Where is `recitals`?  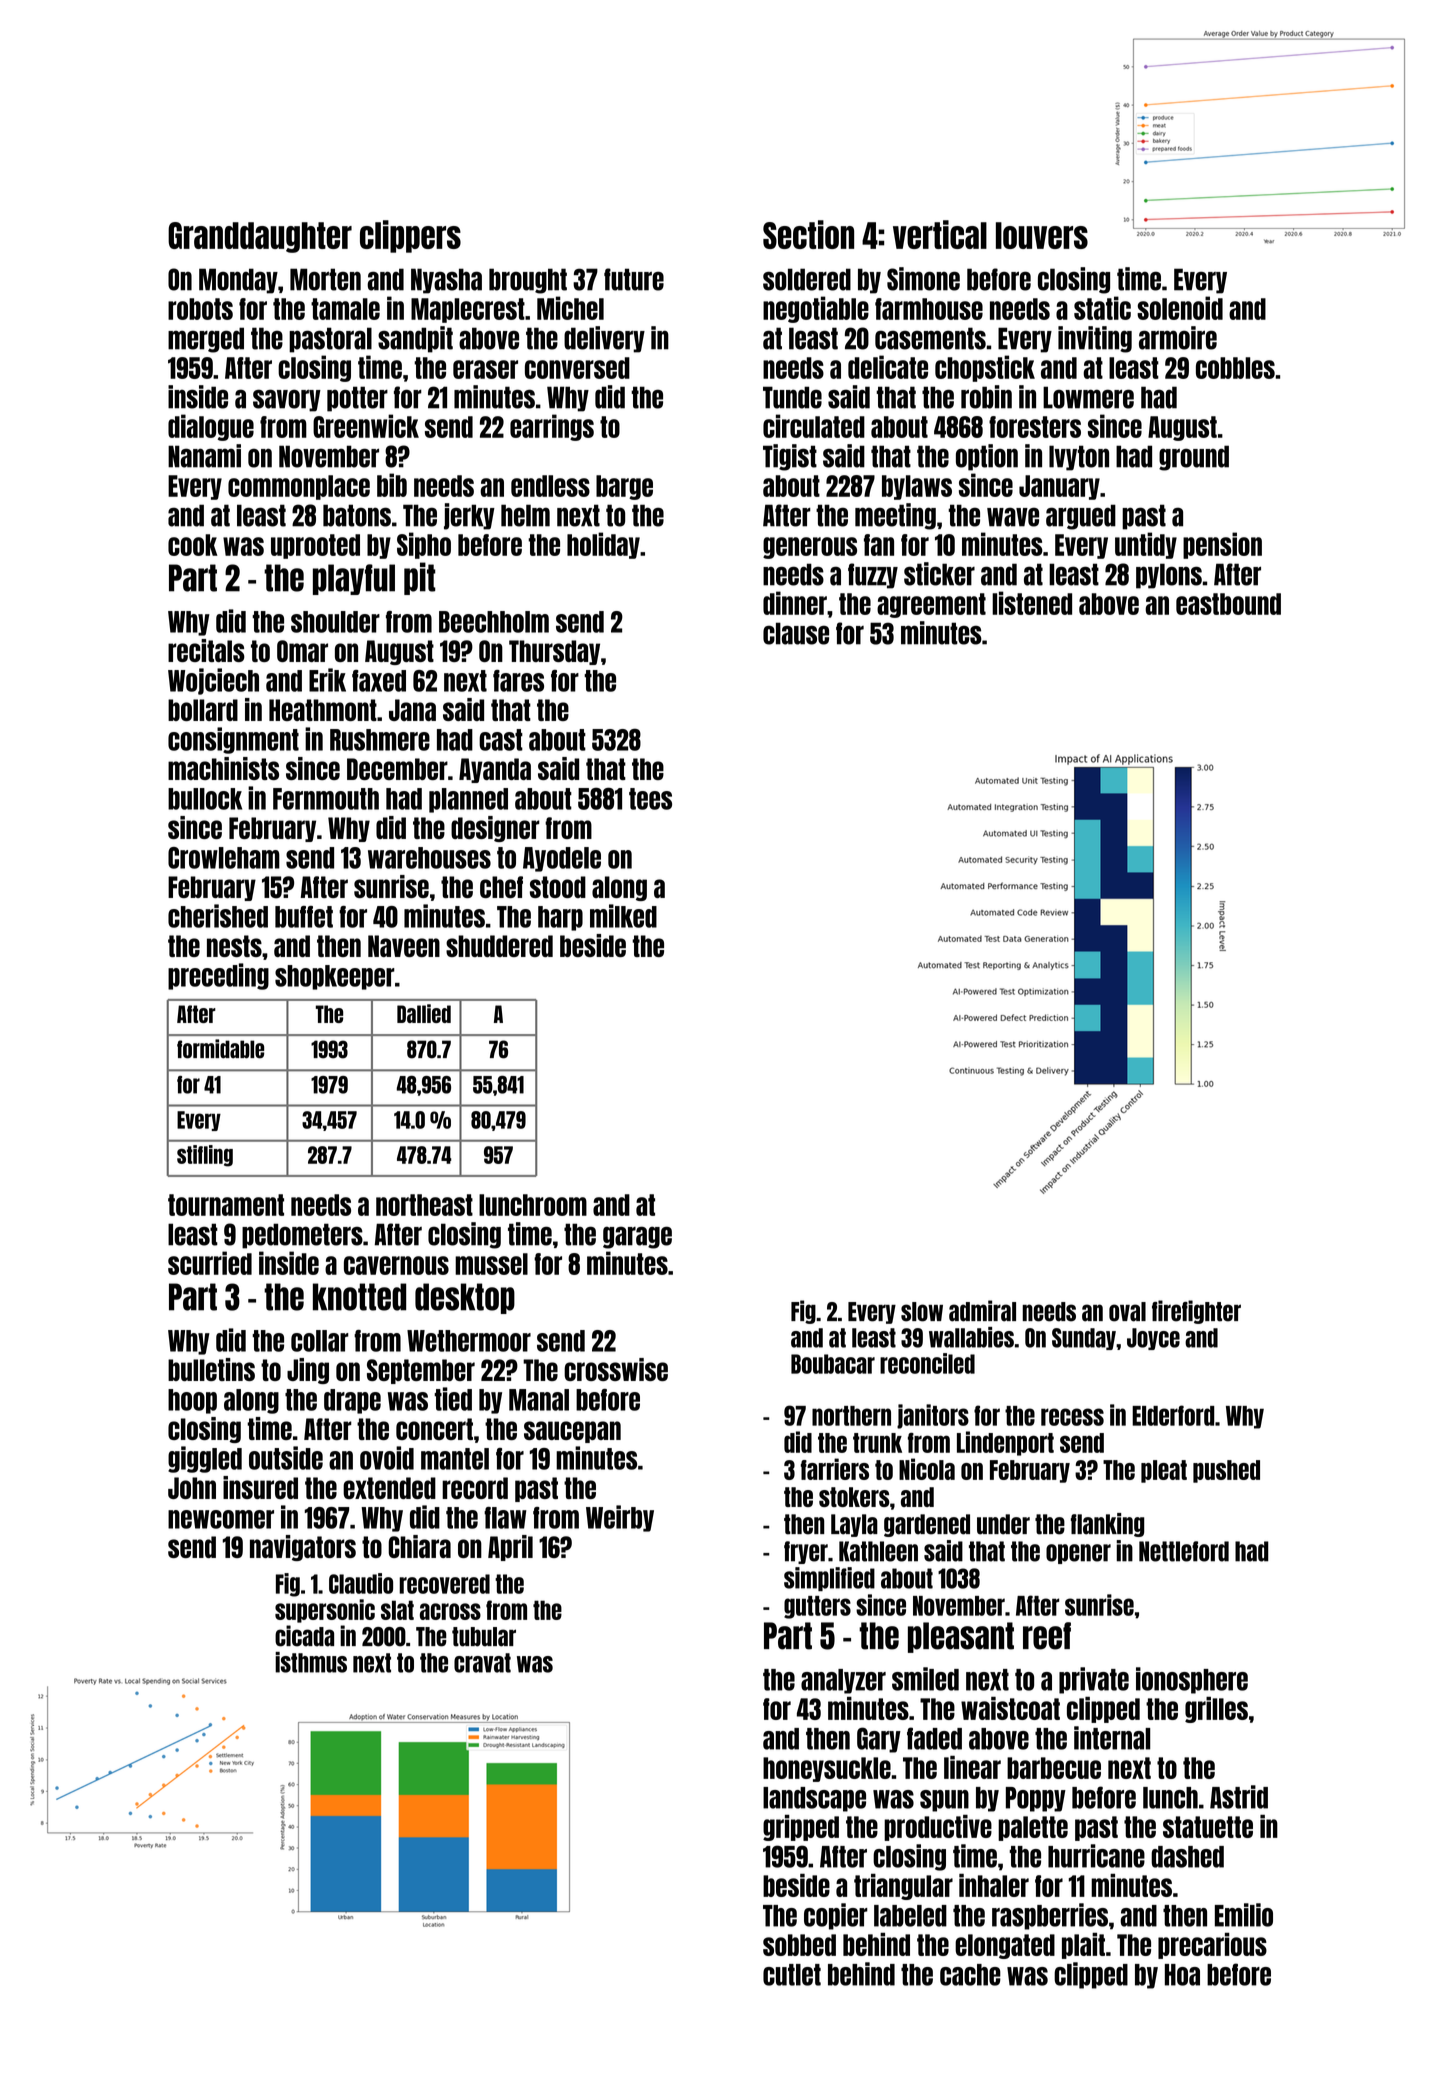 recitals is located at coordinates (206, 650).
